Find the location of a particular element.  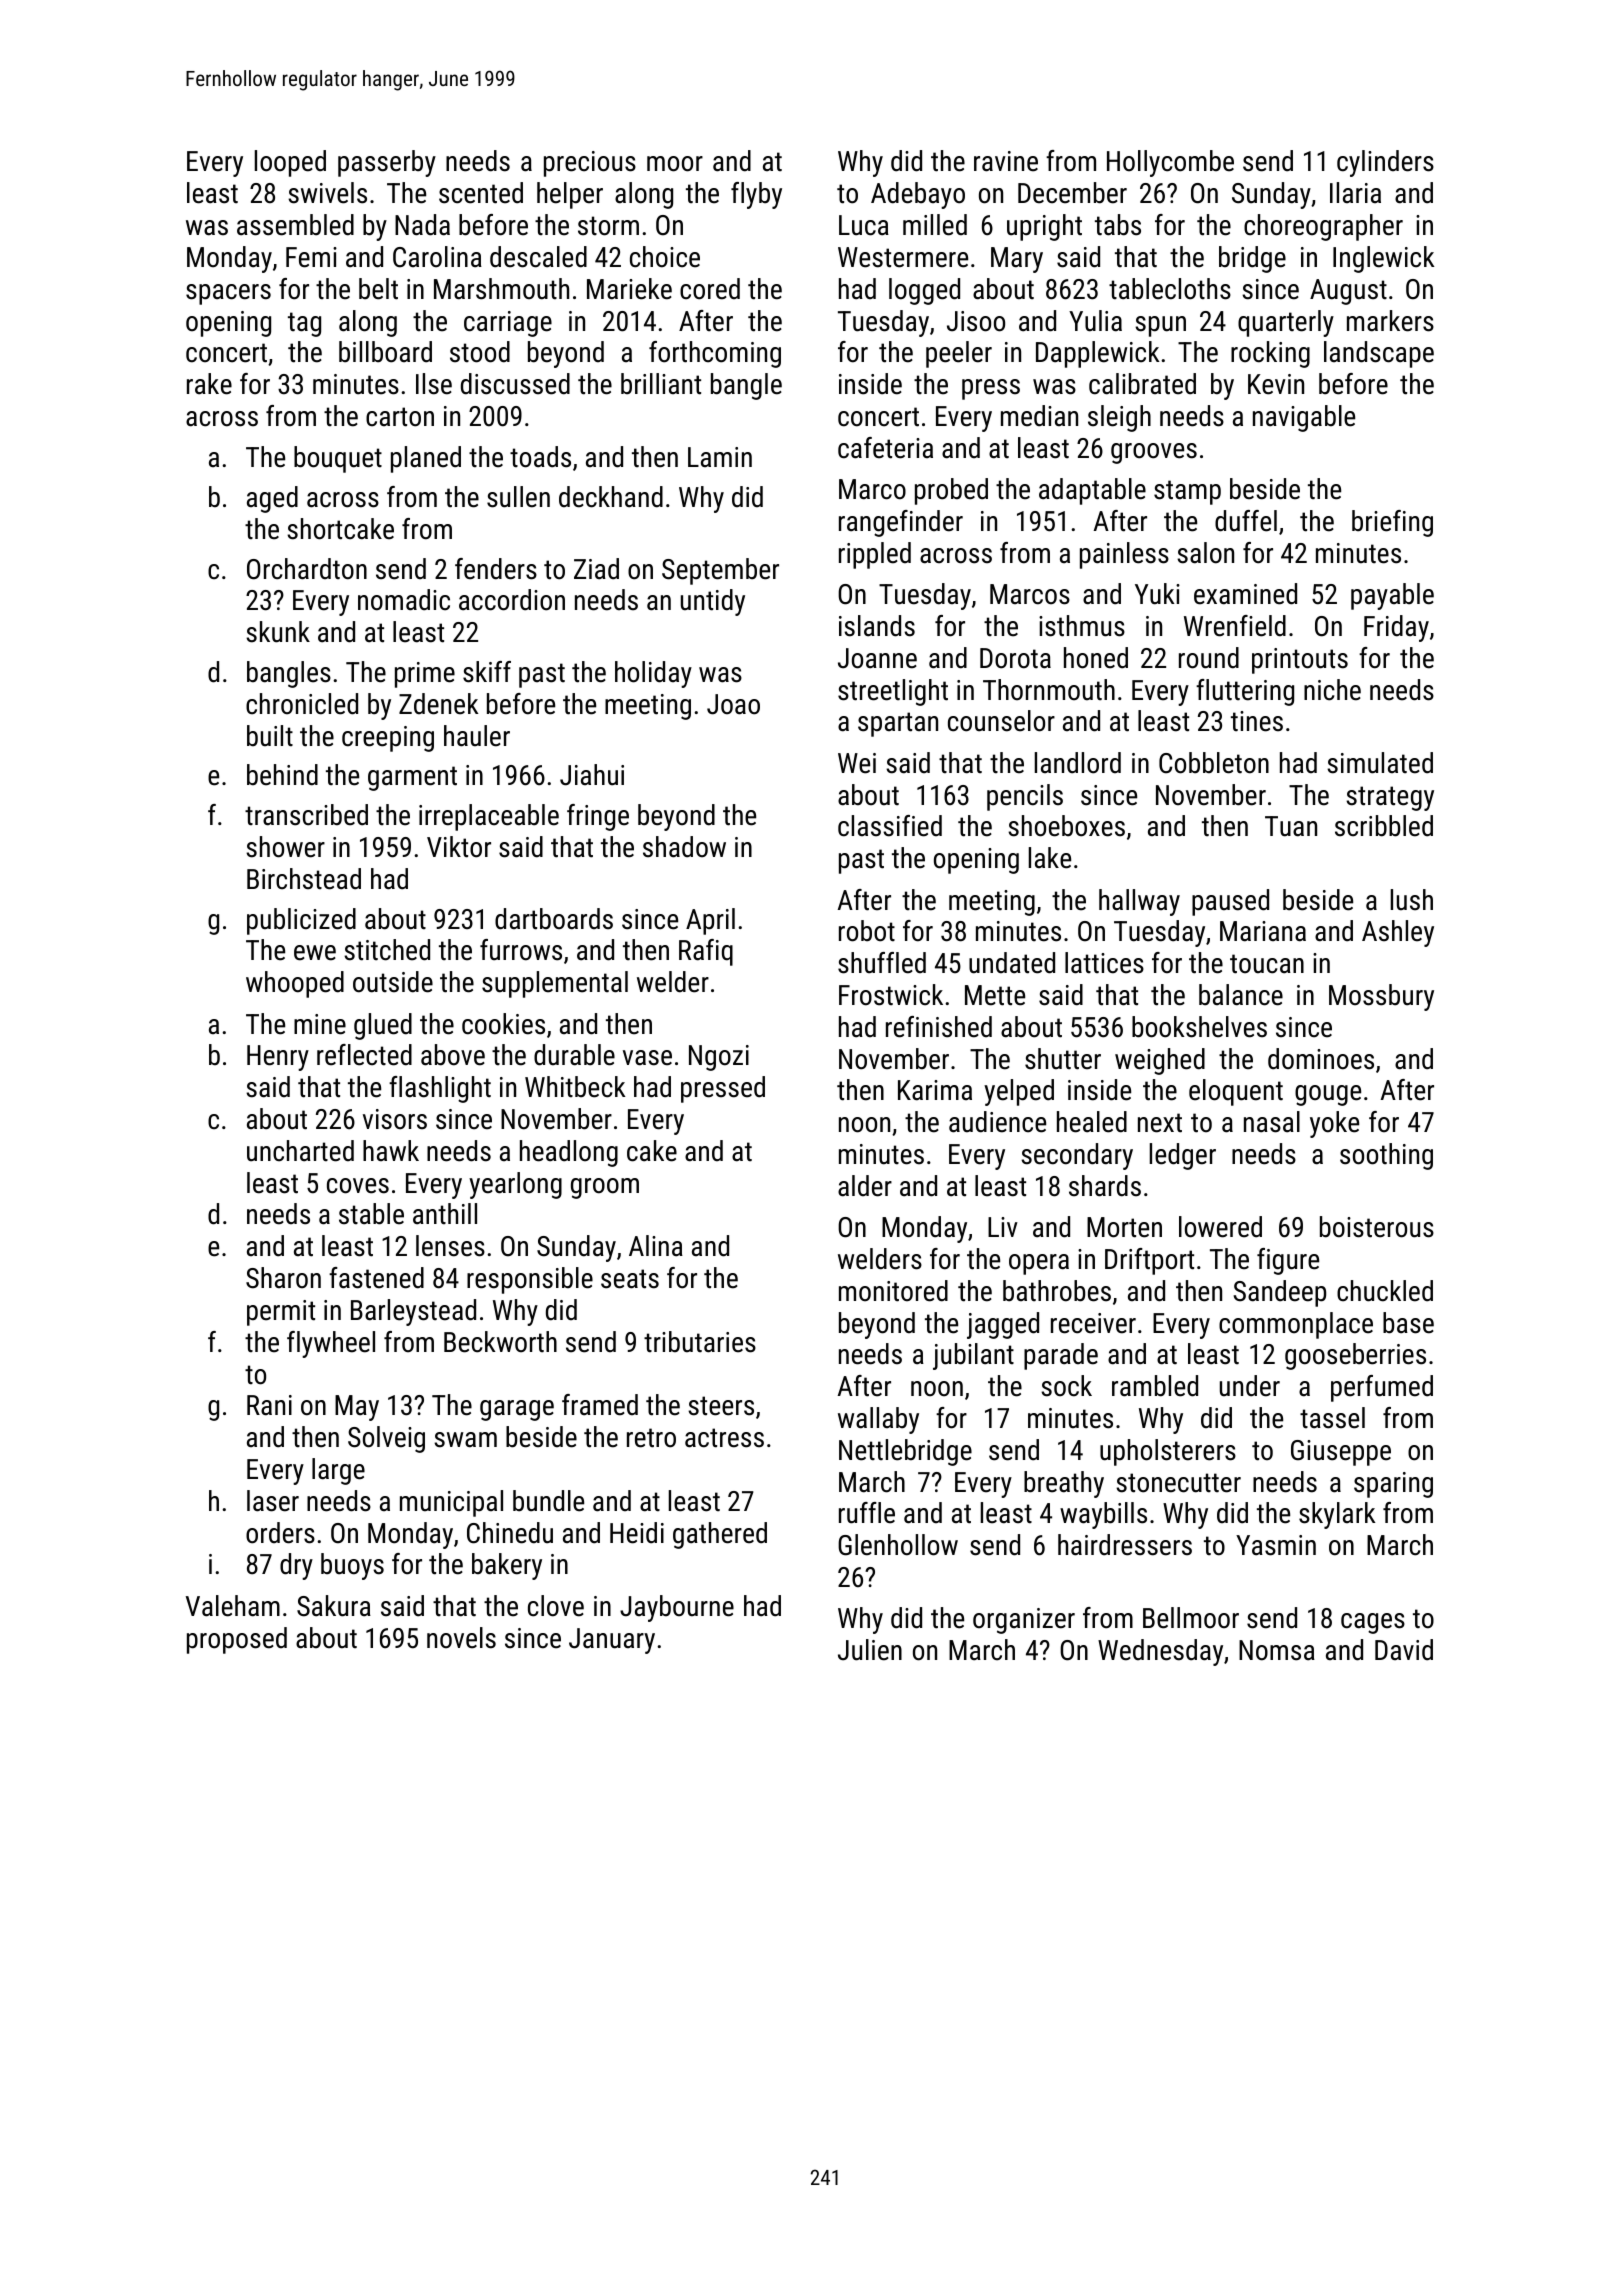

January is located at coordinates (612, 1641).
